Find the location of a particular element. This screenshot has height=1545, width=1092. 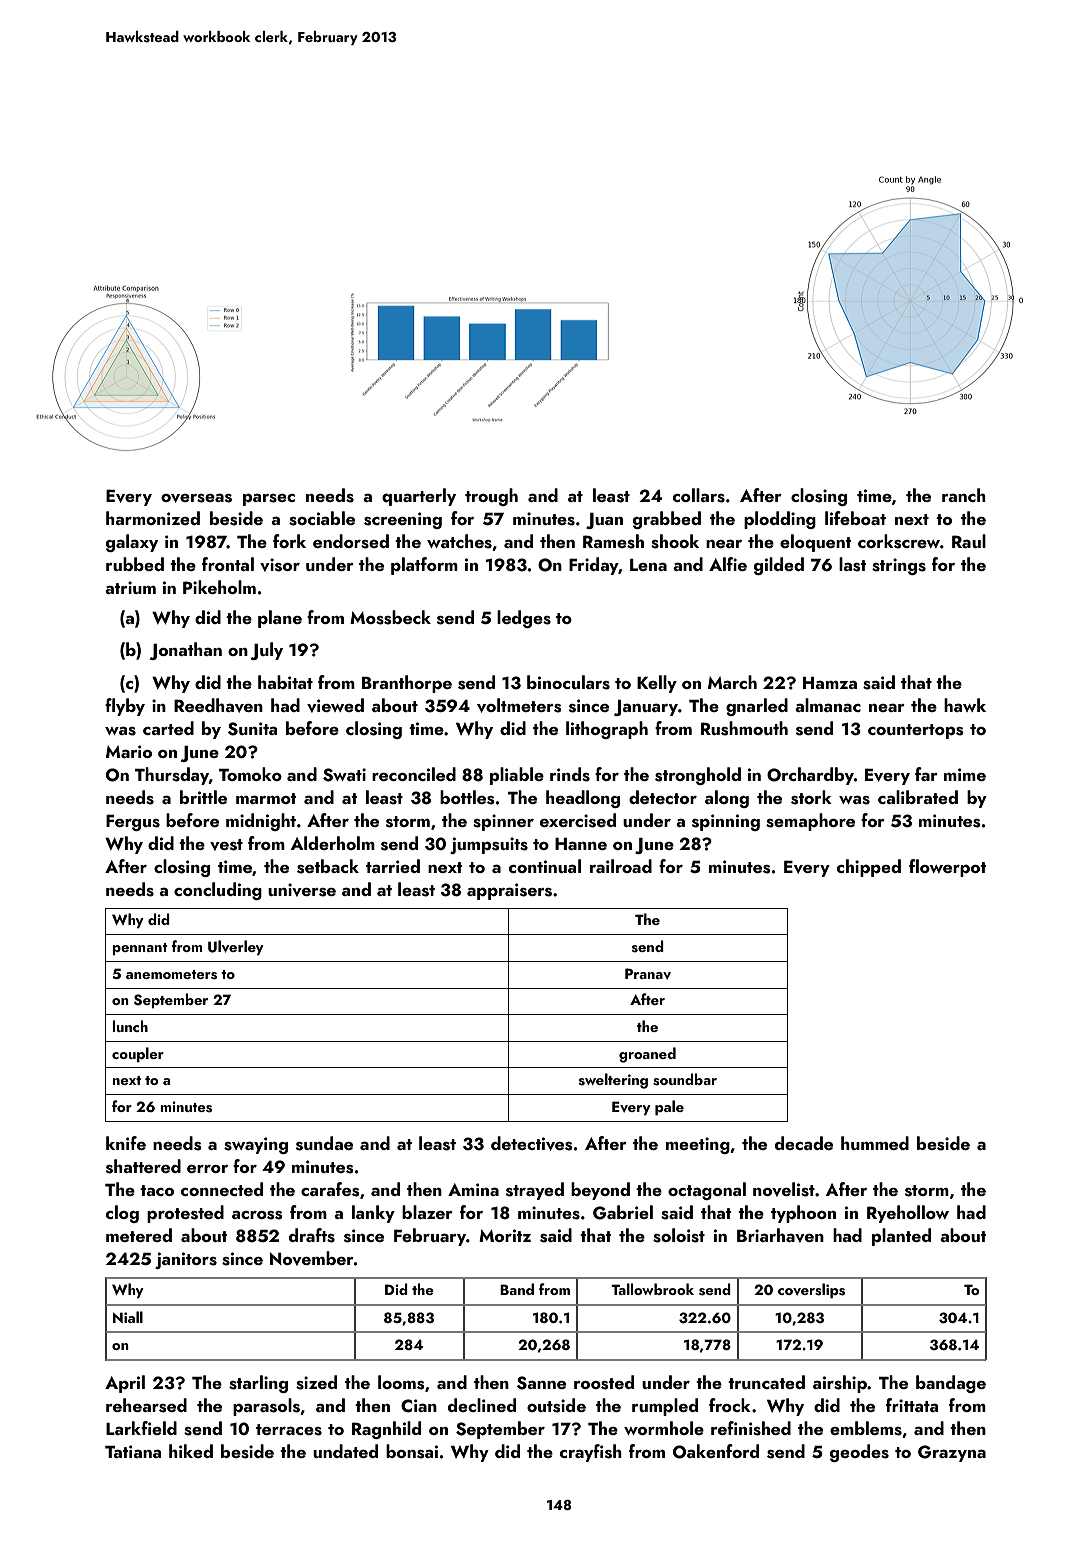

gilded is located at coordinates (779, 566).
